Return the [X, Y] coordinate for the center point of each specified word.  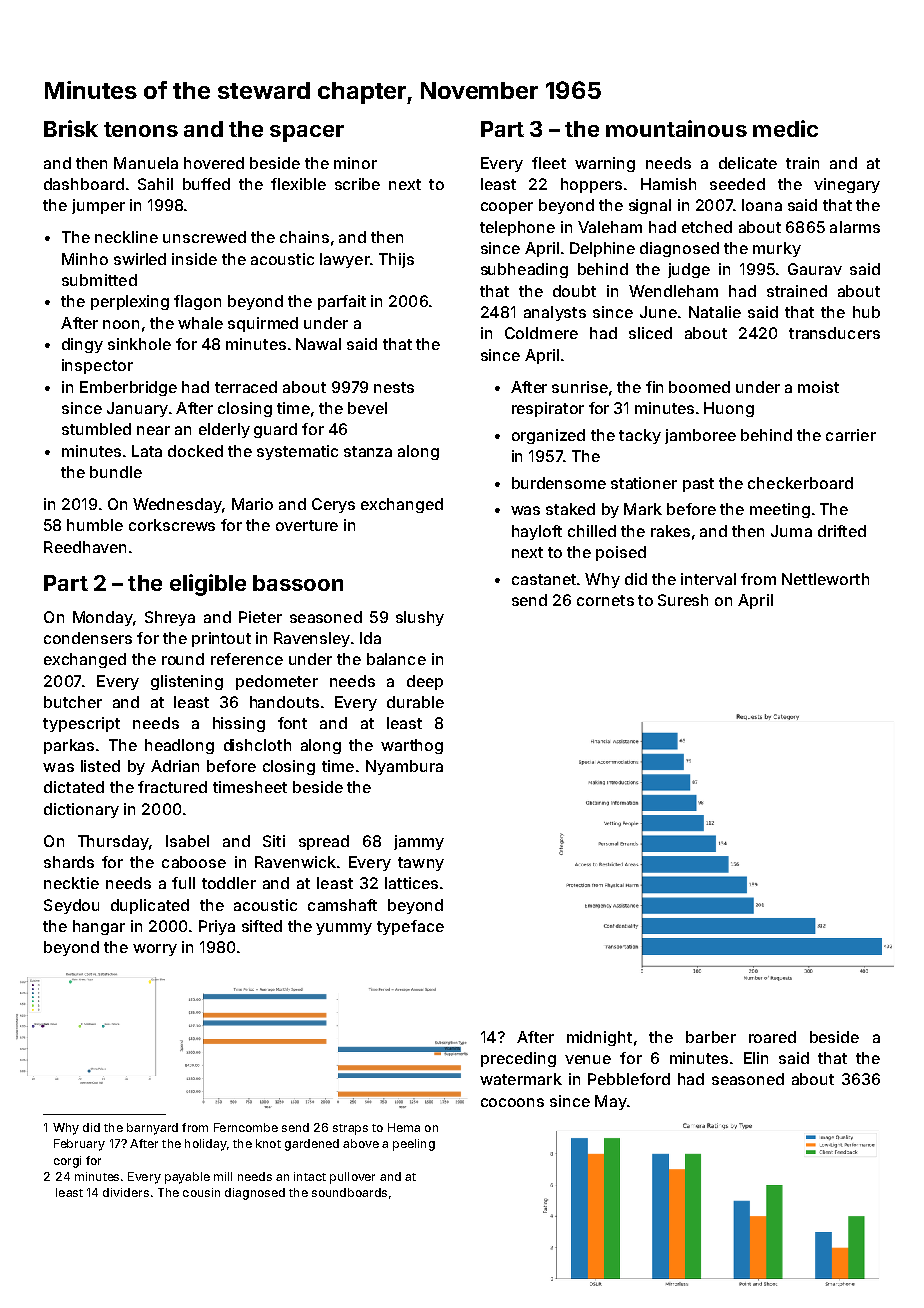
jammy [419, 842]
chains [304, 237]
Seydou [71, 906]
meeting [780, 510]
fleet [549, 163]
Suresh [683, 600]
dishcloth [257, 745]
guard [275, 430]
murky [777, 249]
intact [310, 1176]
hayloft [537, 532]
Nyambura [404, 767]
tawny [421, 864]
